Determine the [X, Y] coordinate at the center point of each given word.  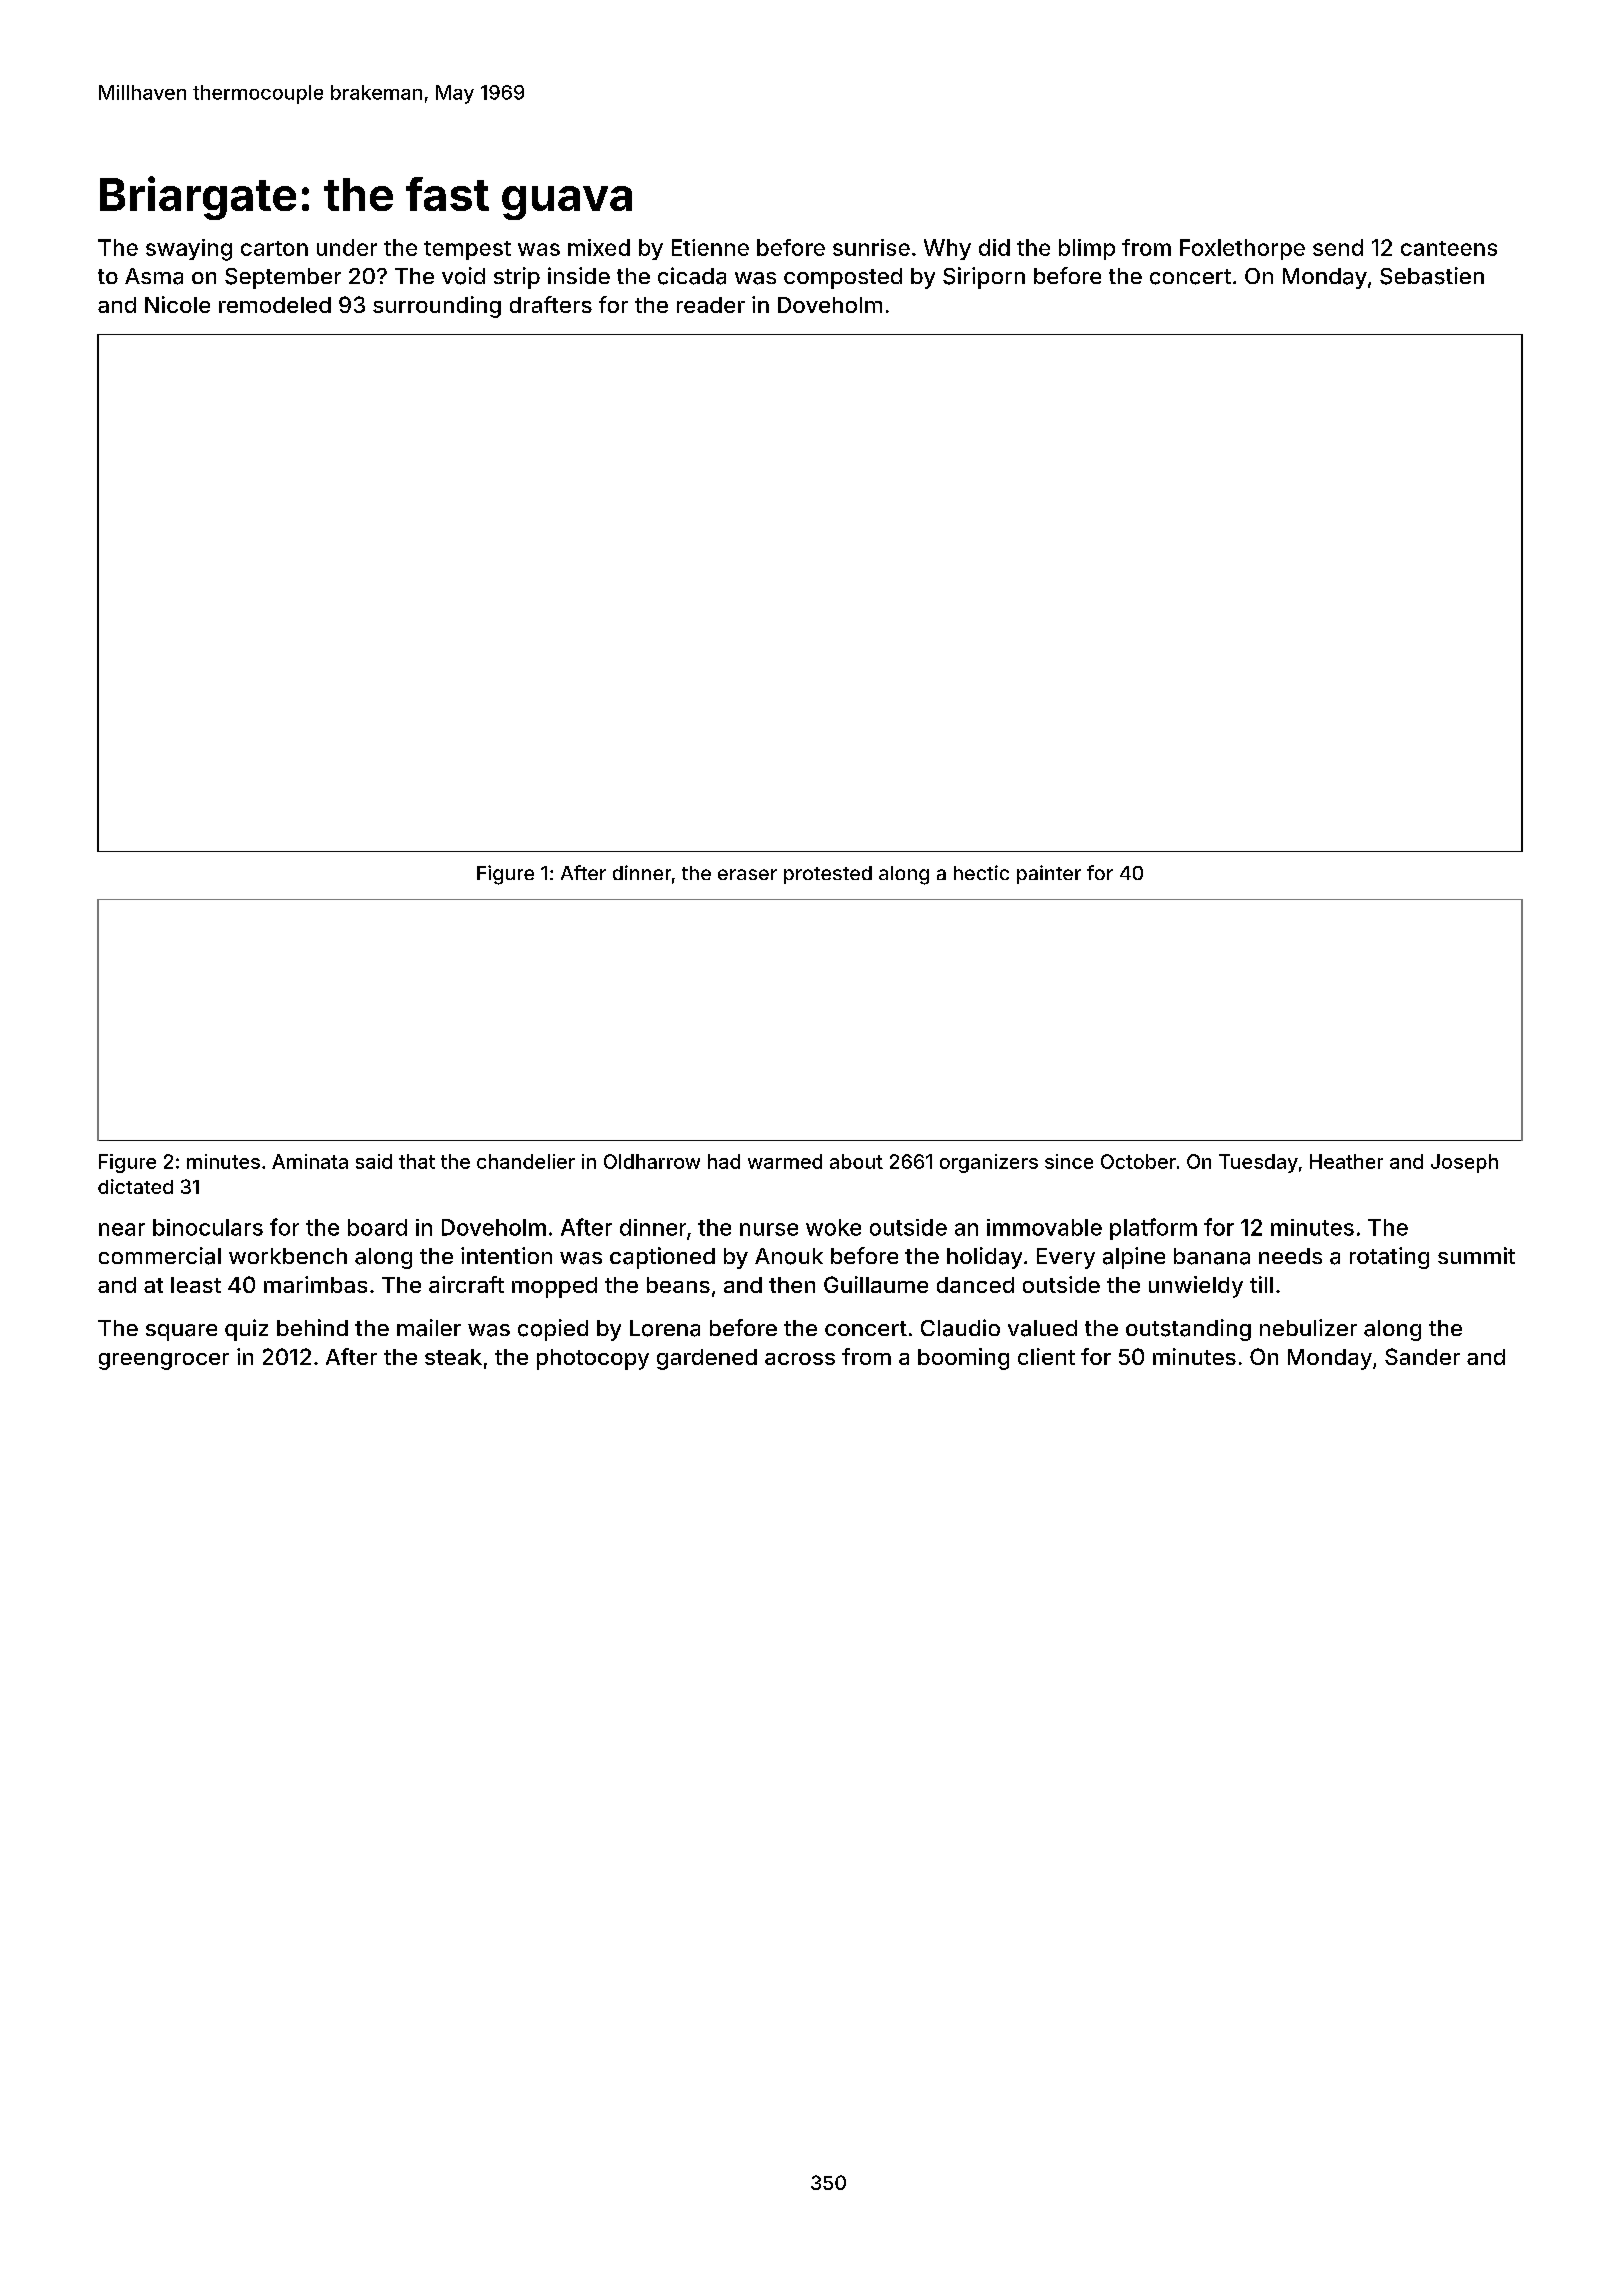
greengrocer [164, 1361]
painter [1049, 874]
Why [947, 249]
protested [828, 875]
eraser [747, 874]
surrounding [437, 307]
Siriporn [984, 278]
